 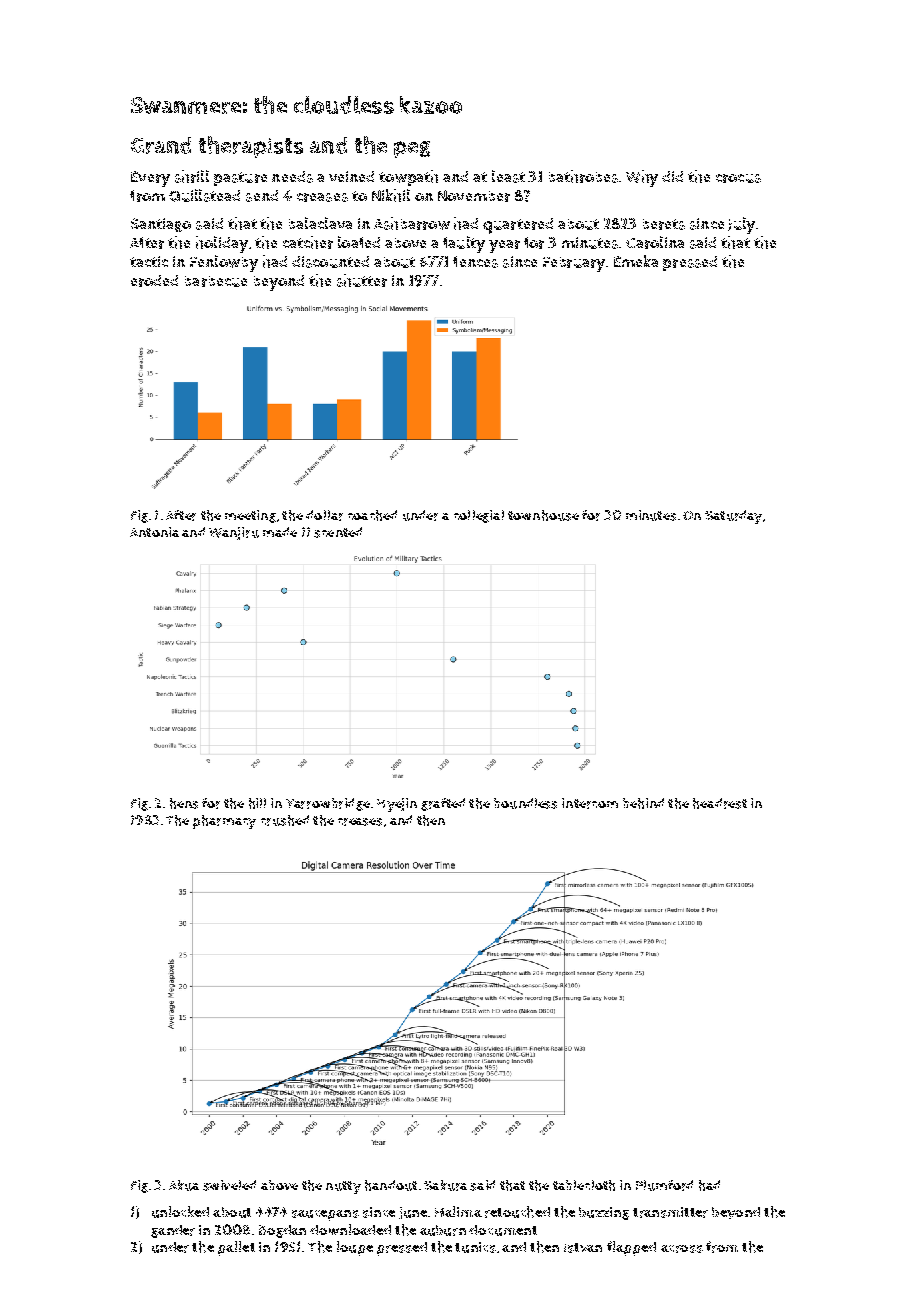 I want to click on nutty, so click(x=343, y=1187).
